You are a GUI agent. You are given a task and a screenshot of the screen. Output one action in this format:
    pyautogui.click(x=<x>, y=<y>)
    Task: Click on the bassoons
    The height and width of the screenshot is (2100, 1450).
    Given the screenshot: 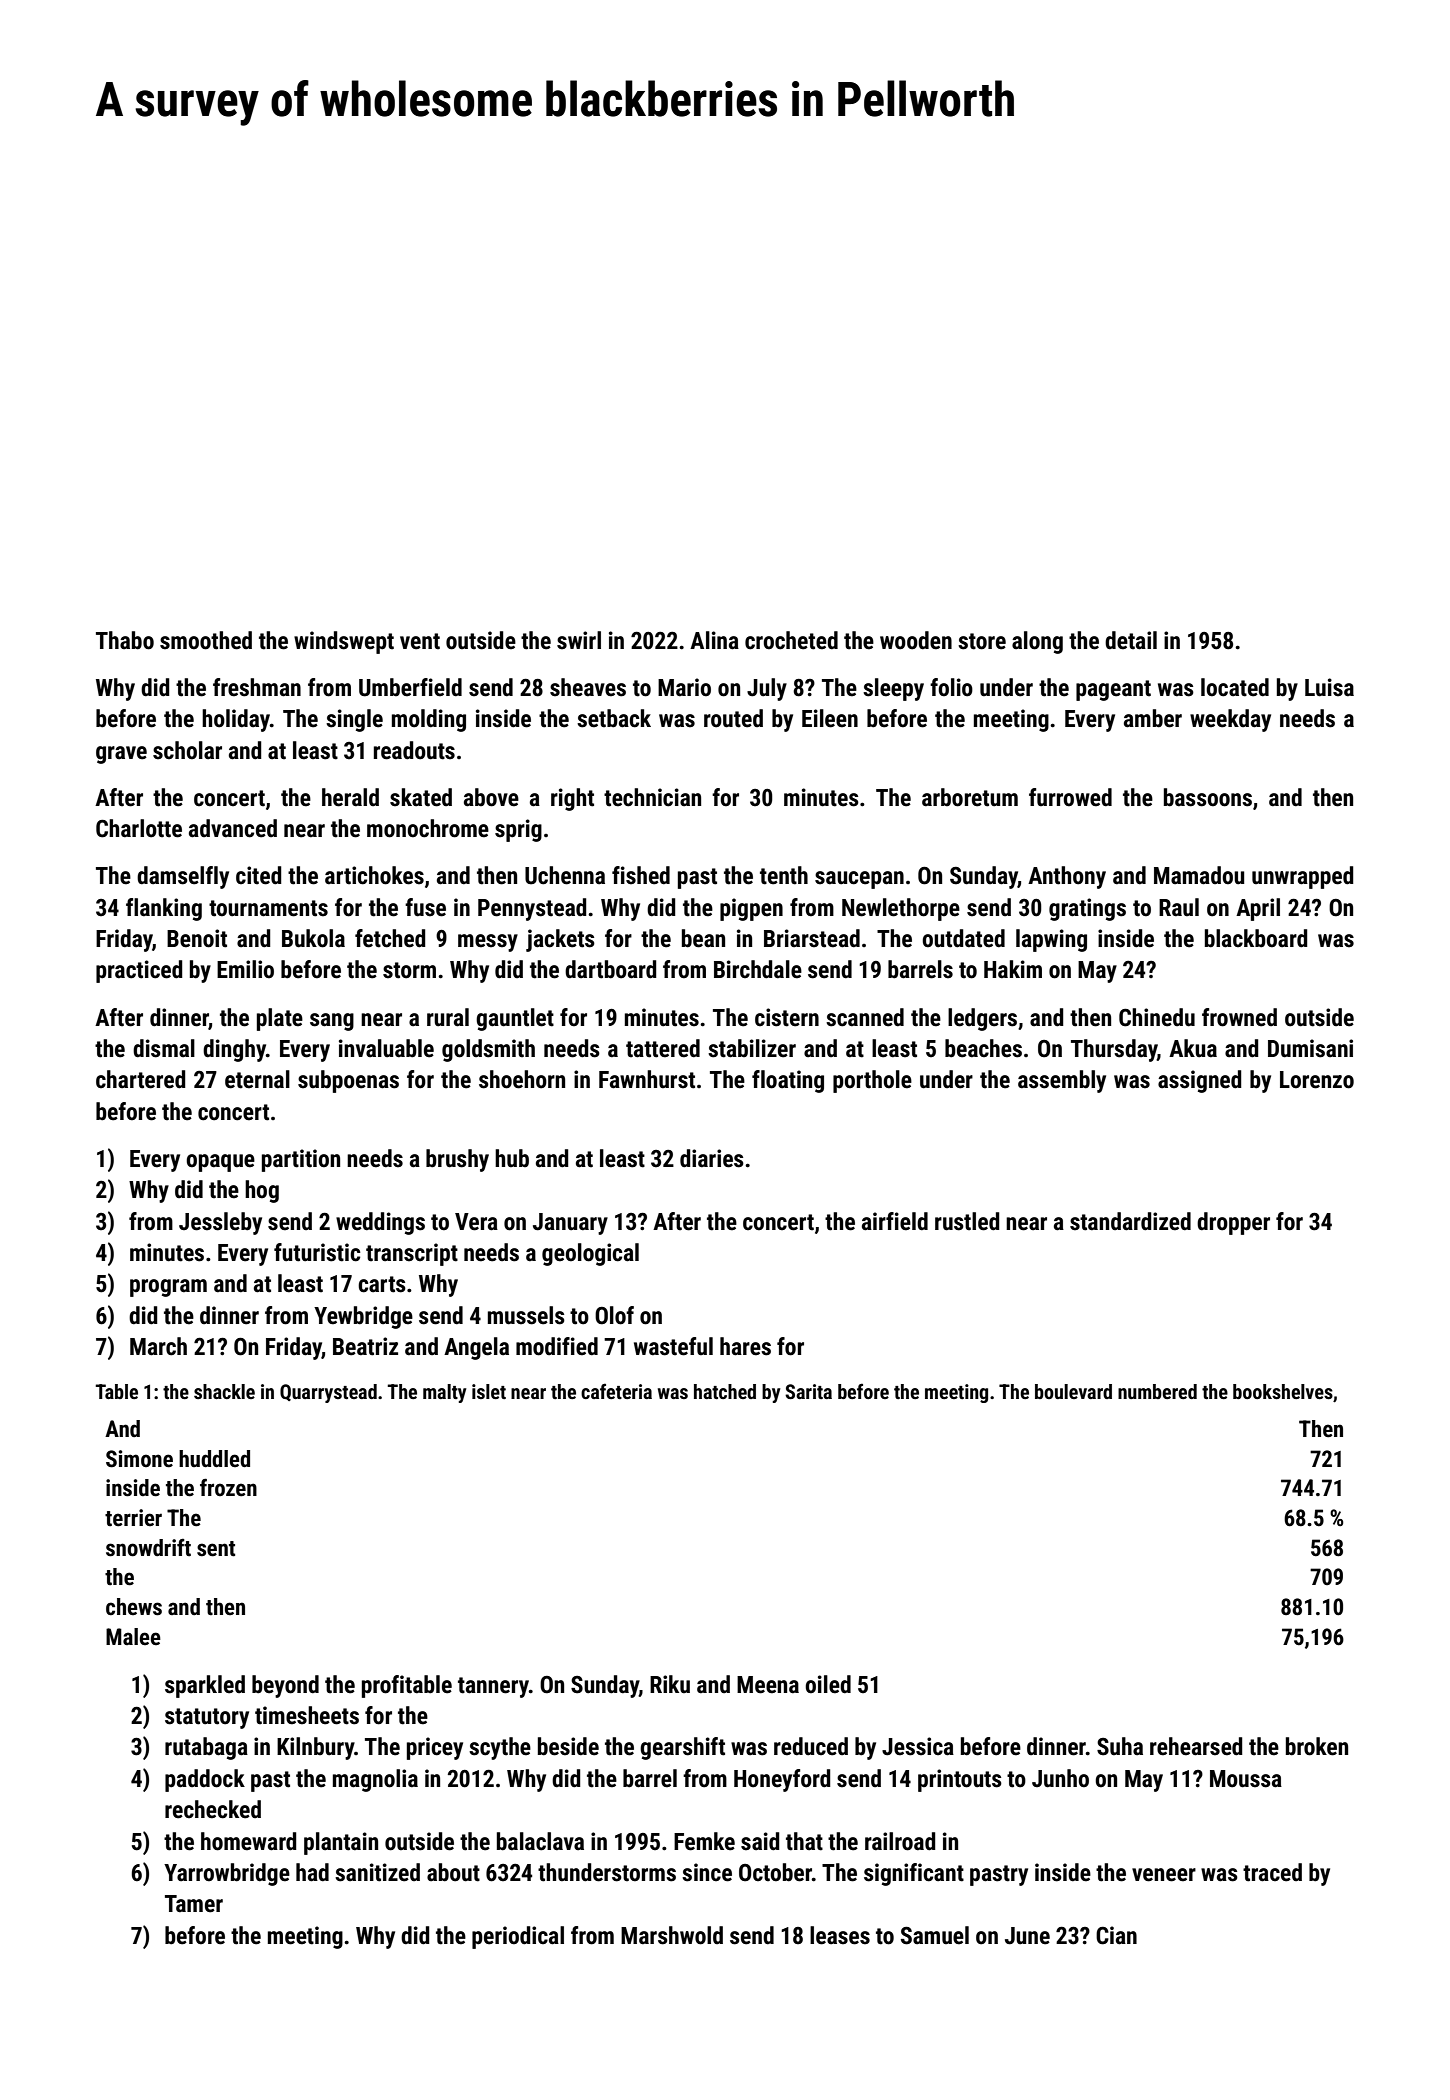 What is the action you would take?
    pyautogui.click(x=1208, y=797)
